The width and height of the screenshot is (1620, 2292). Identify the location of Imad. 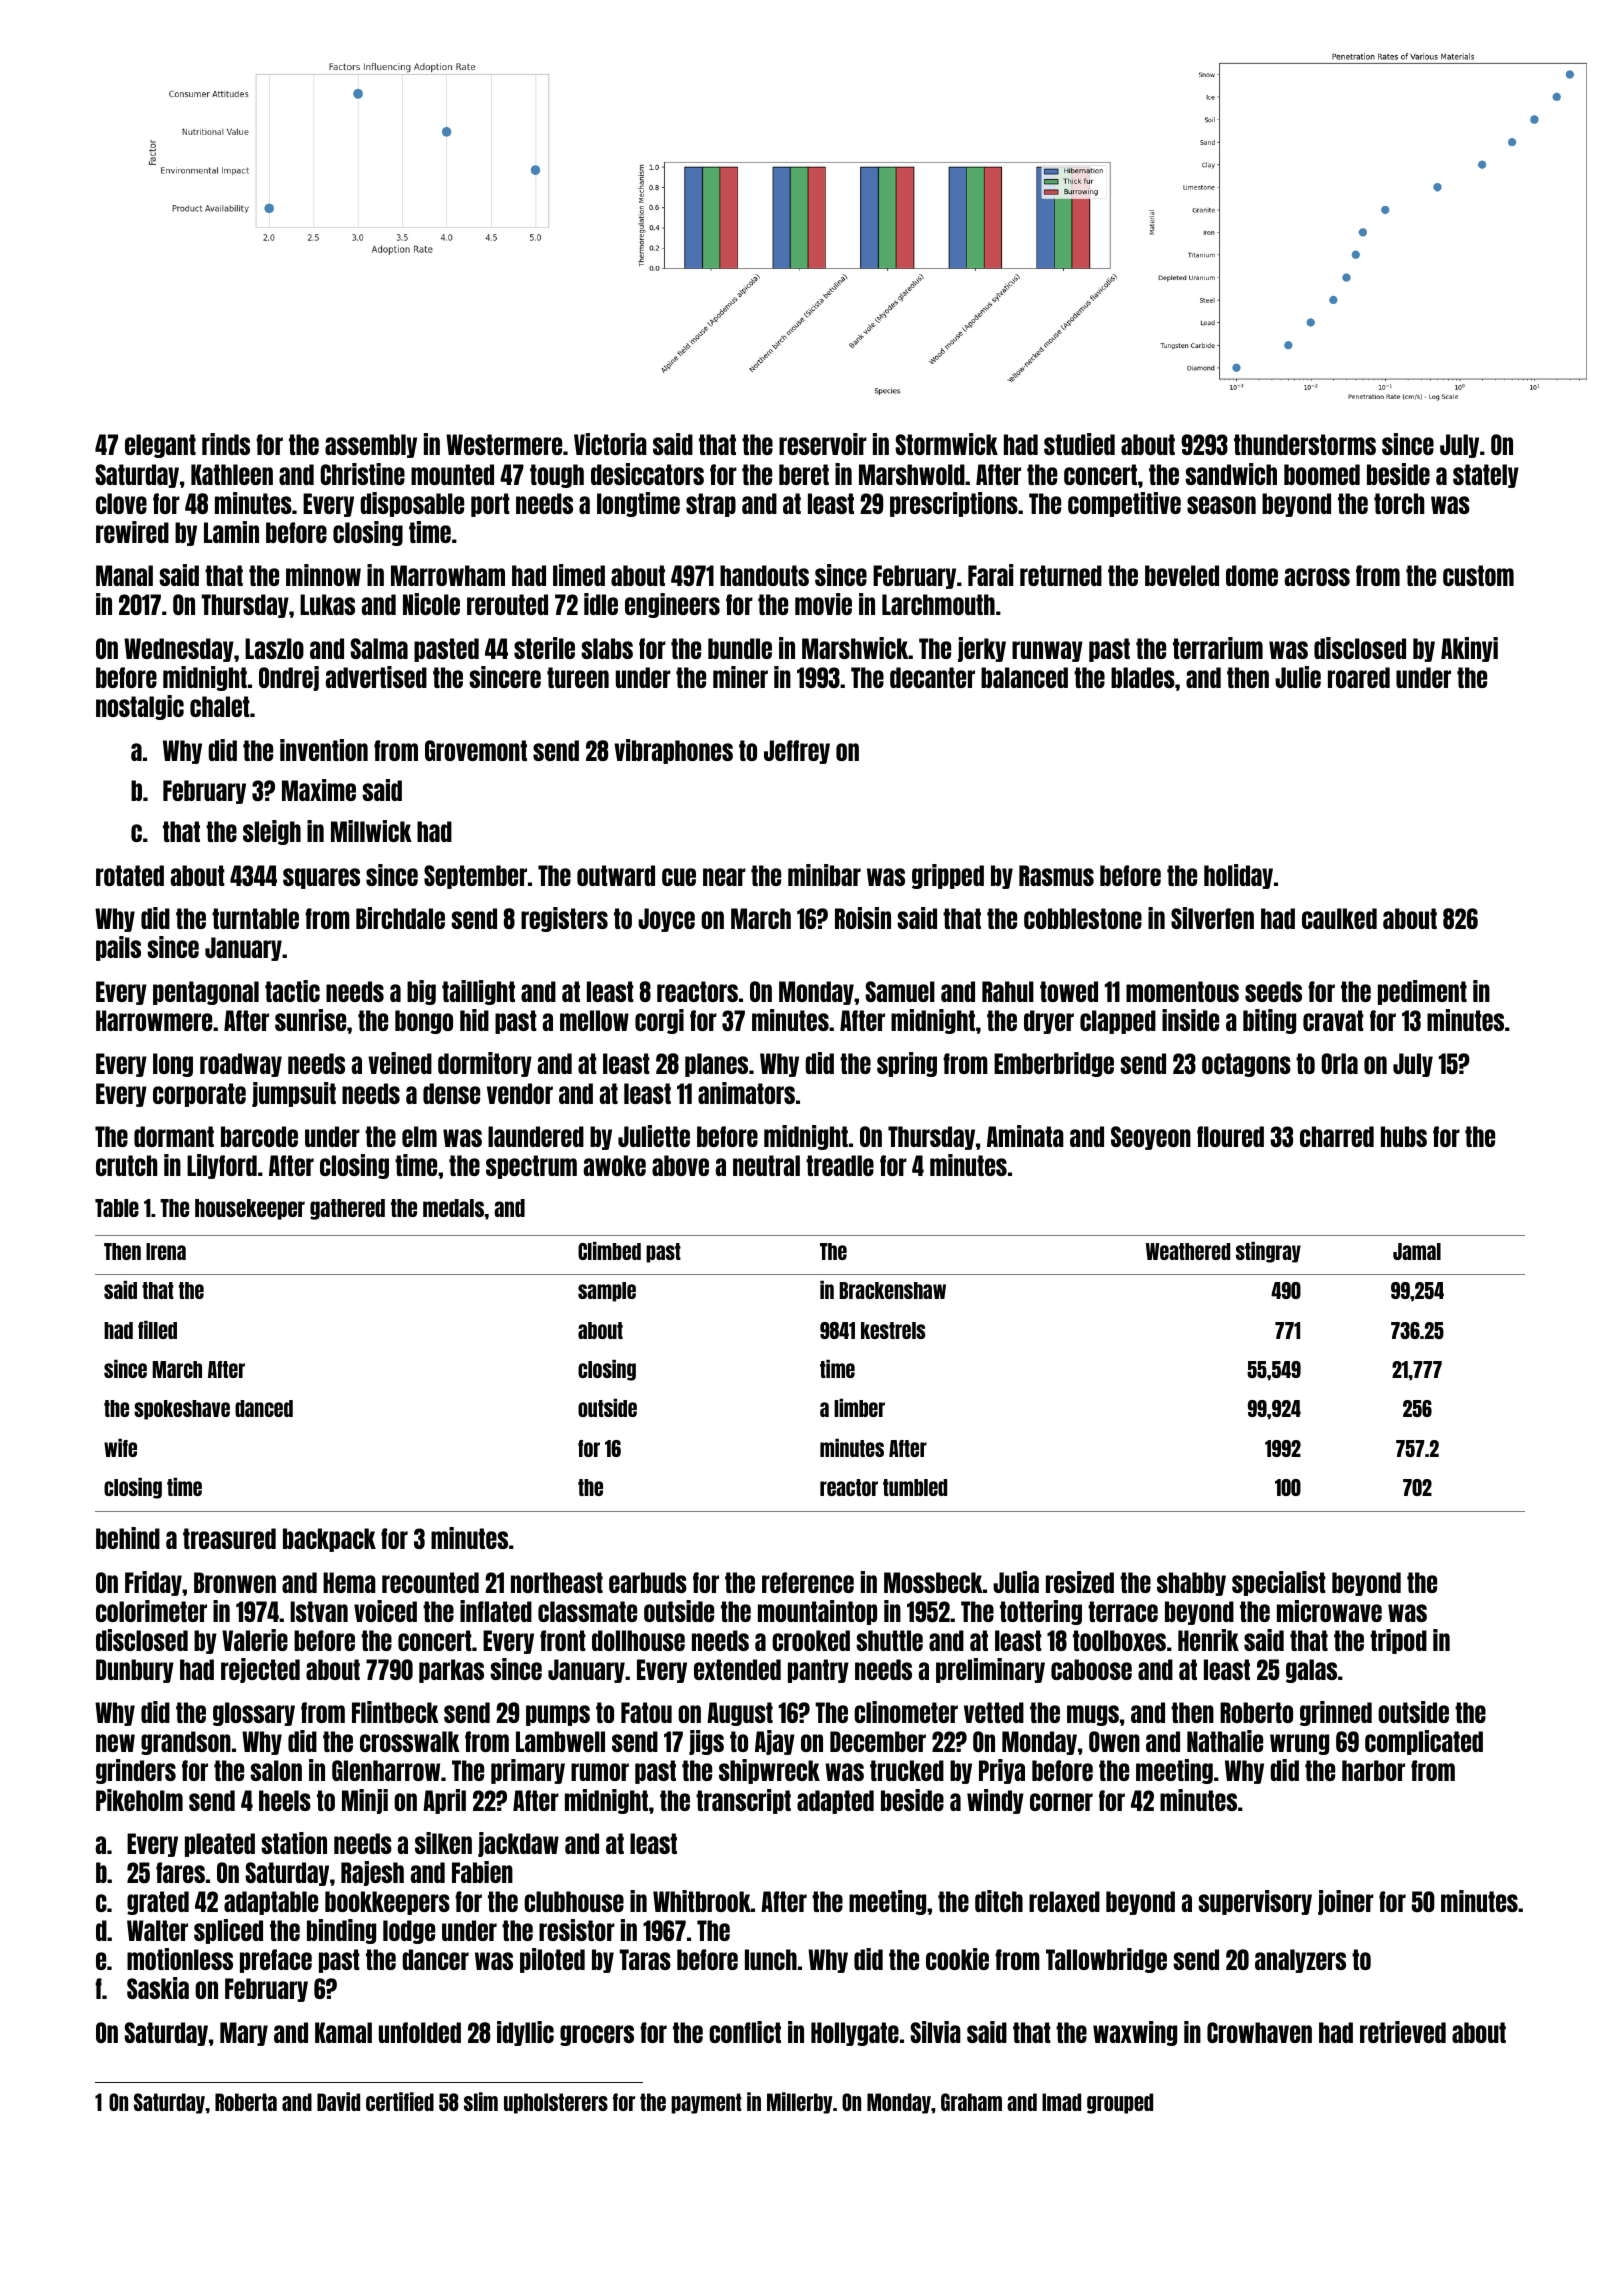
(1061, 2102).
